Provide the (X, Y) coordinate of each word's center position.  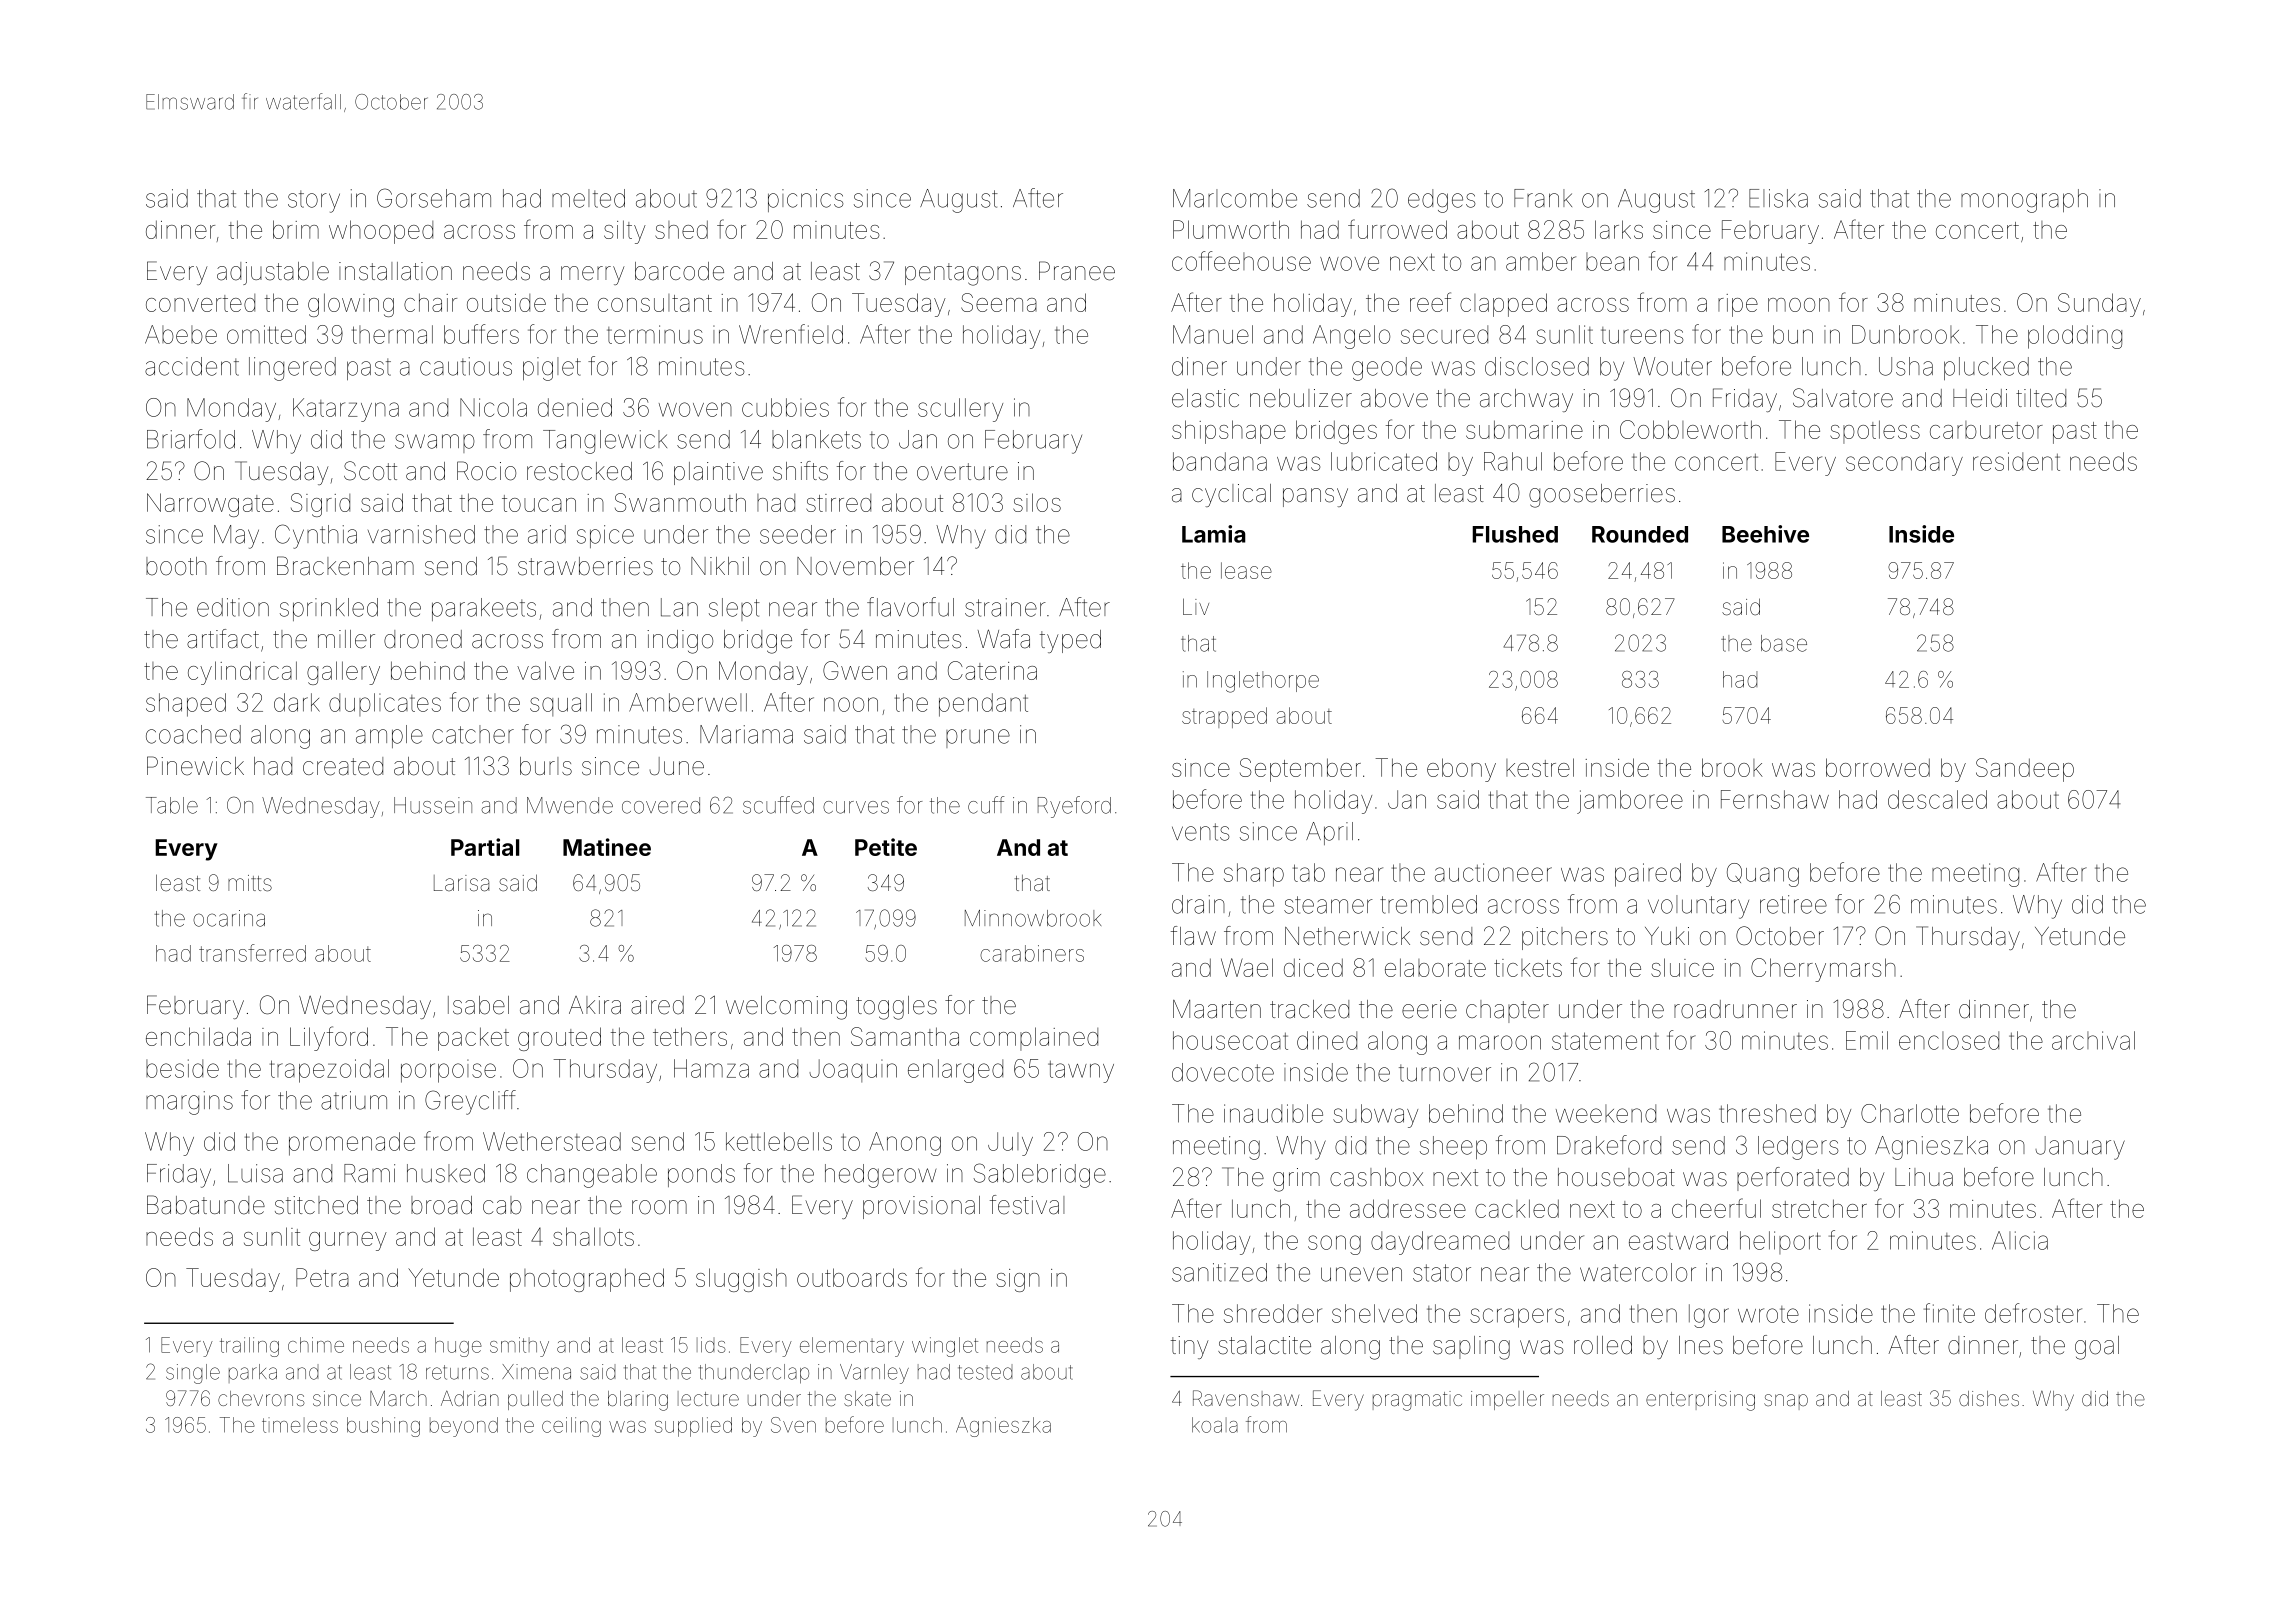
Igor (1709, 1316)
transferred (252, 953)
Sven (793, 1425)
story (314, 201)
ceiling (571, 1427)
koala (1215, 1425)
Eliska (1778, 198)
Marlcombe (1235, 198)
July (1010, 1144)
